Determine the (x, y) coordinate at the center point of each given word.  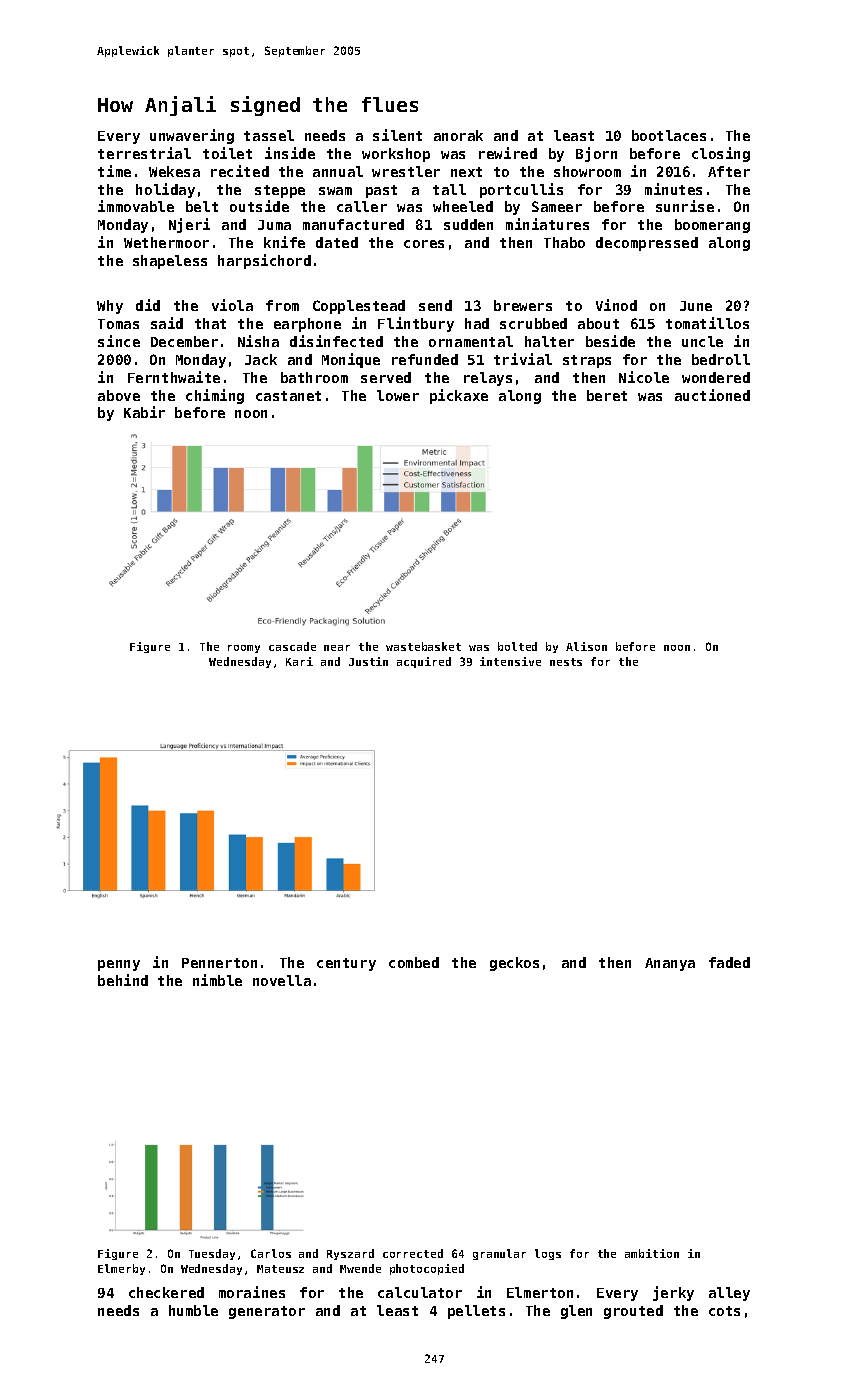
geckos (514, 964)
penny (119, 965)
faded (729, 962)
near (337, 648)
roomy (244, 649)
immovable (136, 206)
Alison (586, 646)
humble (193, 1310)
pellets (476, 1312)
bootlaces (669, 135)
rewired (508, 153)
